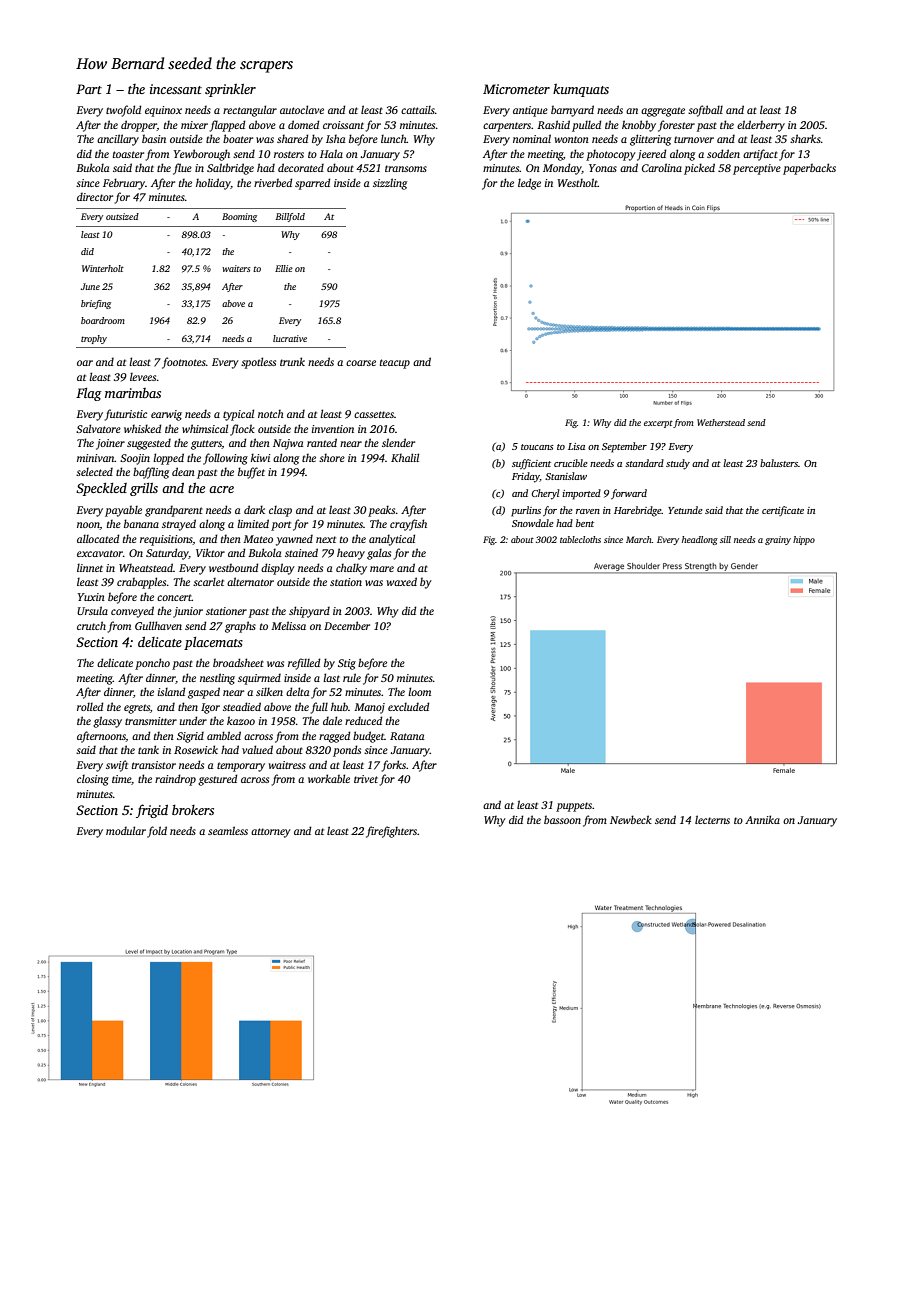  What do you see at coordinates (537, 447) in the image?
I see `toucans` at bounding box center [537, 447].
